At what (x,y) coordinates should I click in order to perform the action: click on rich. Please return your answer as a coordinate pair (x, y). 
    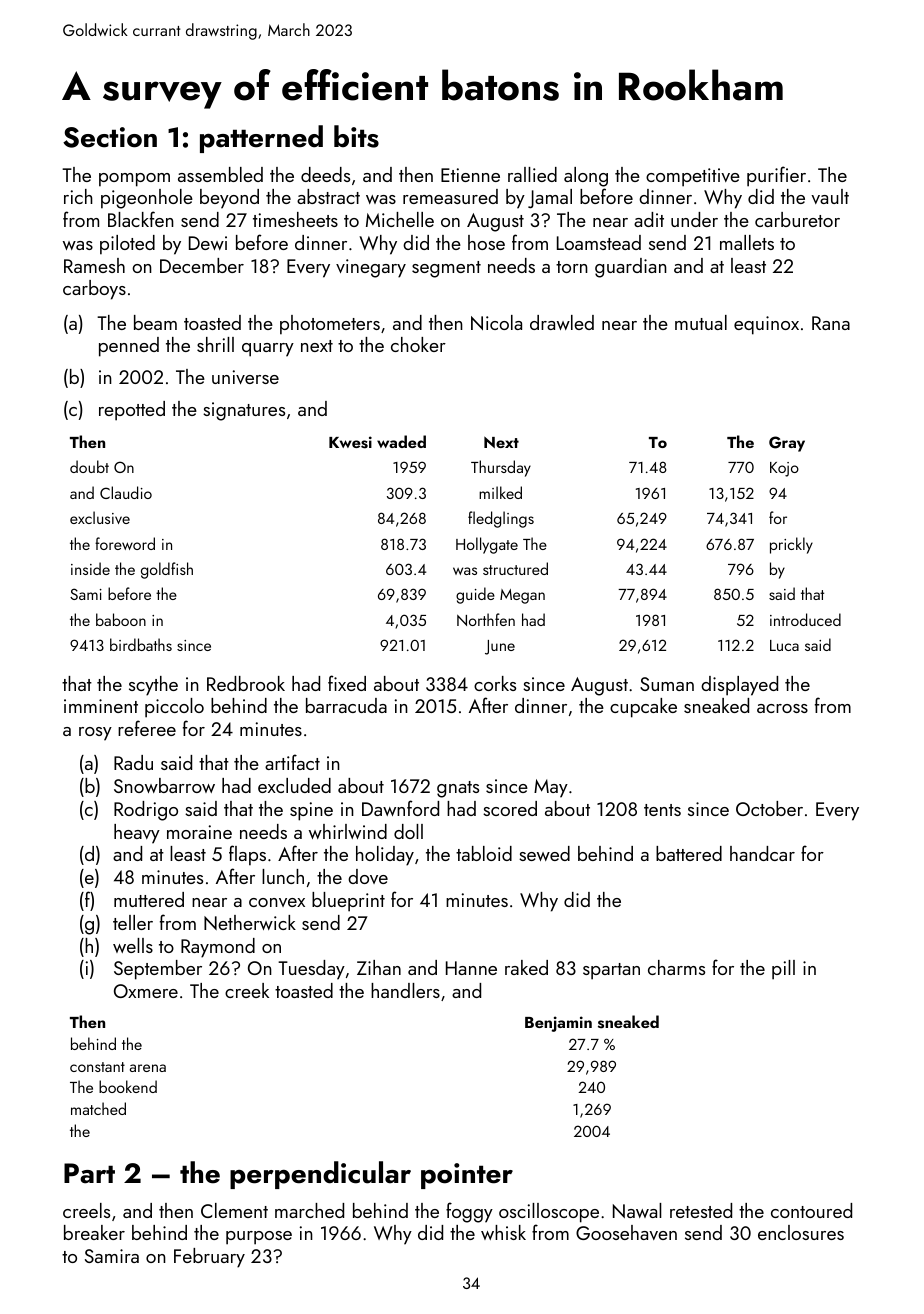
    Looking at the image, I should click on (78, 196).
